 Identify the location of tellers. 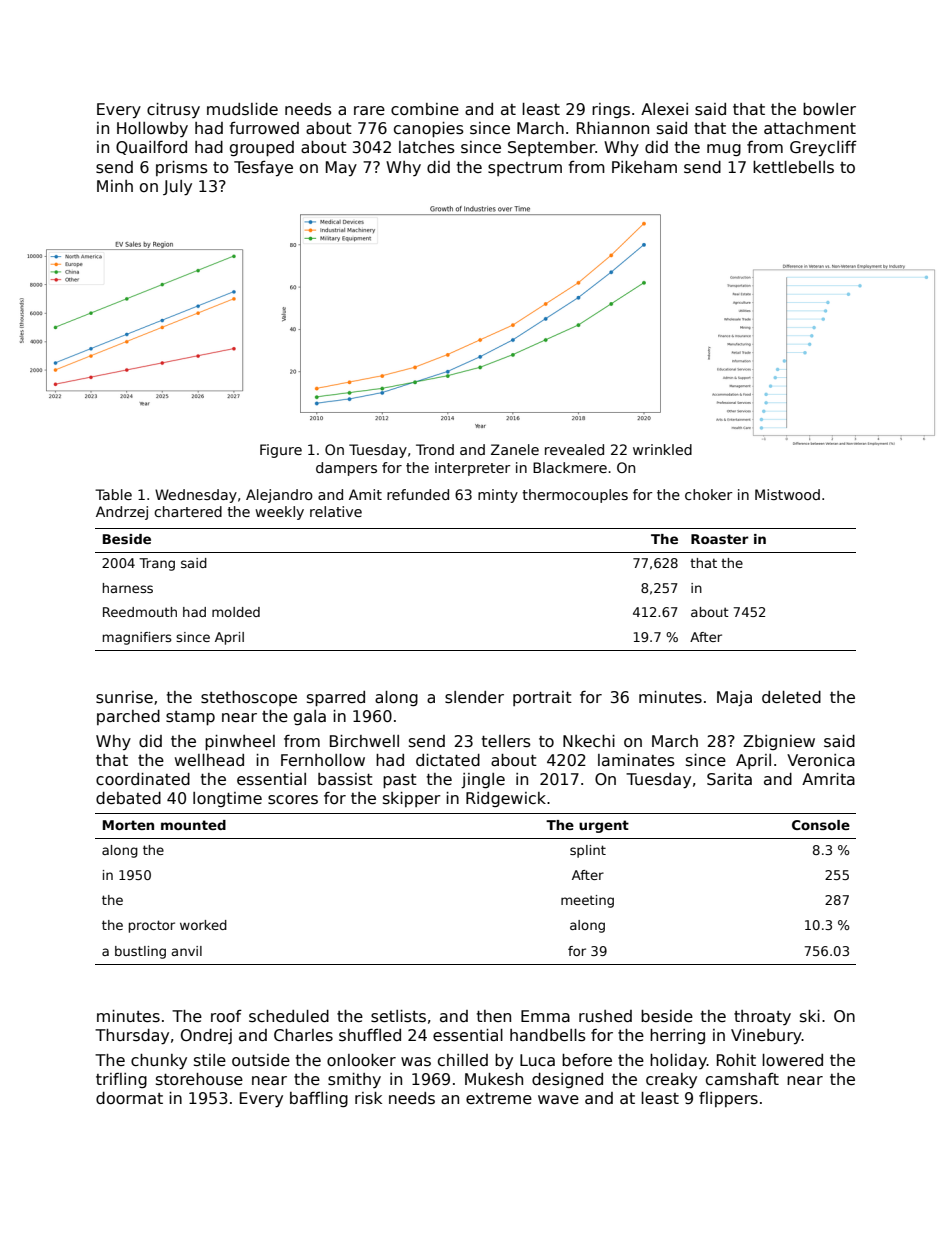
(506, 741).
